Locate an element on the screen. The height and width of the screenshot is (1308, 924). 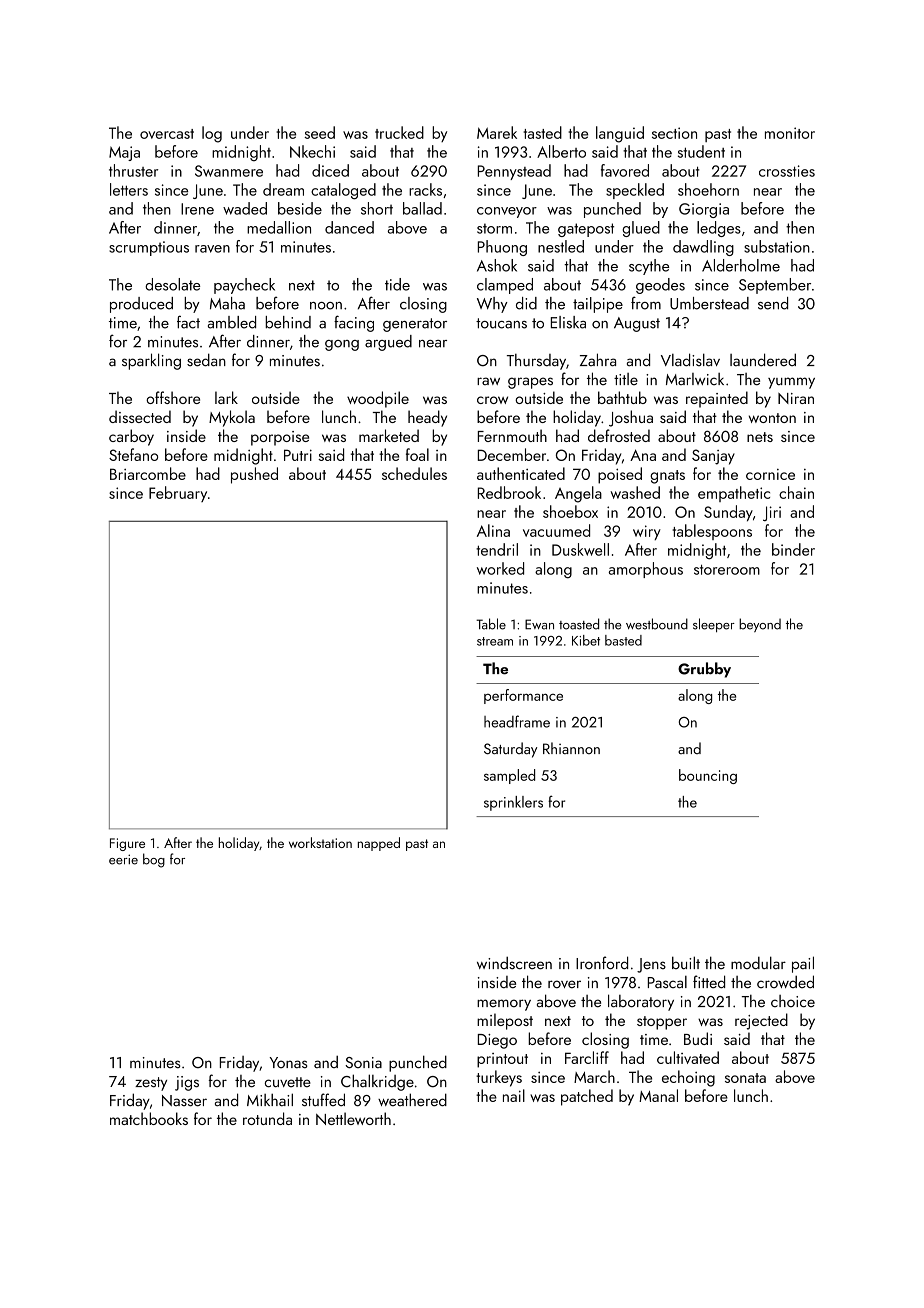
milepost is located at coordinates (505, 1021).
